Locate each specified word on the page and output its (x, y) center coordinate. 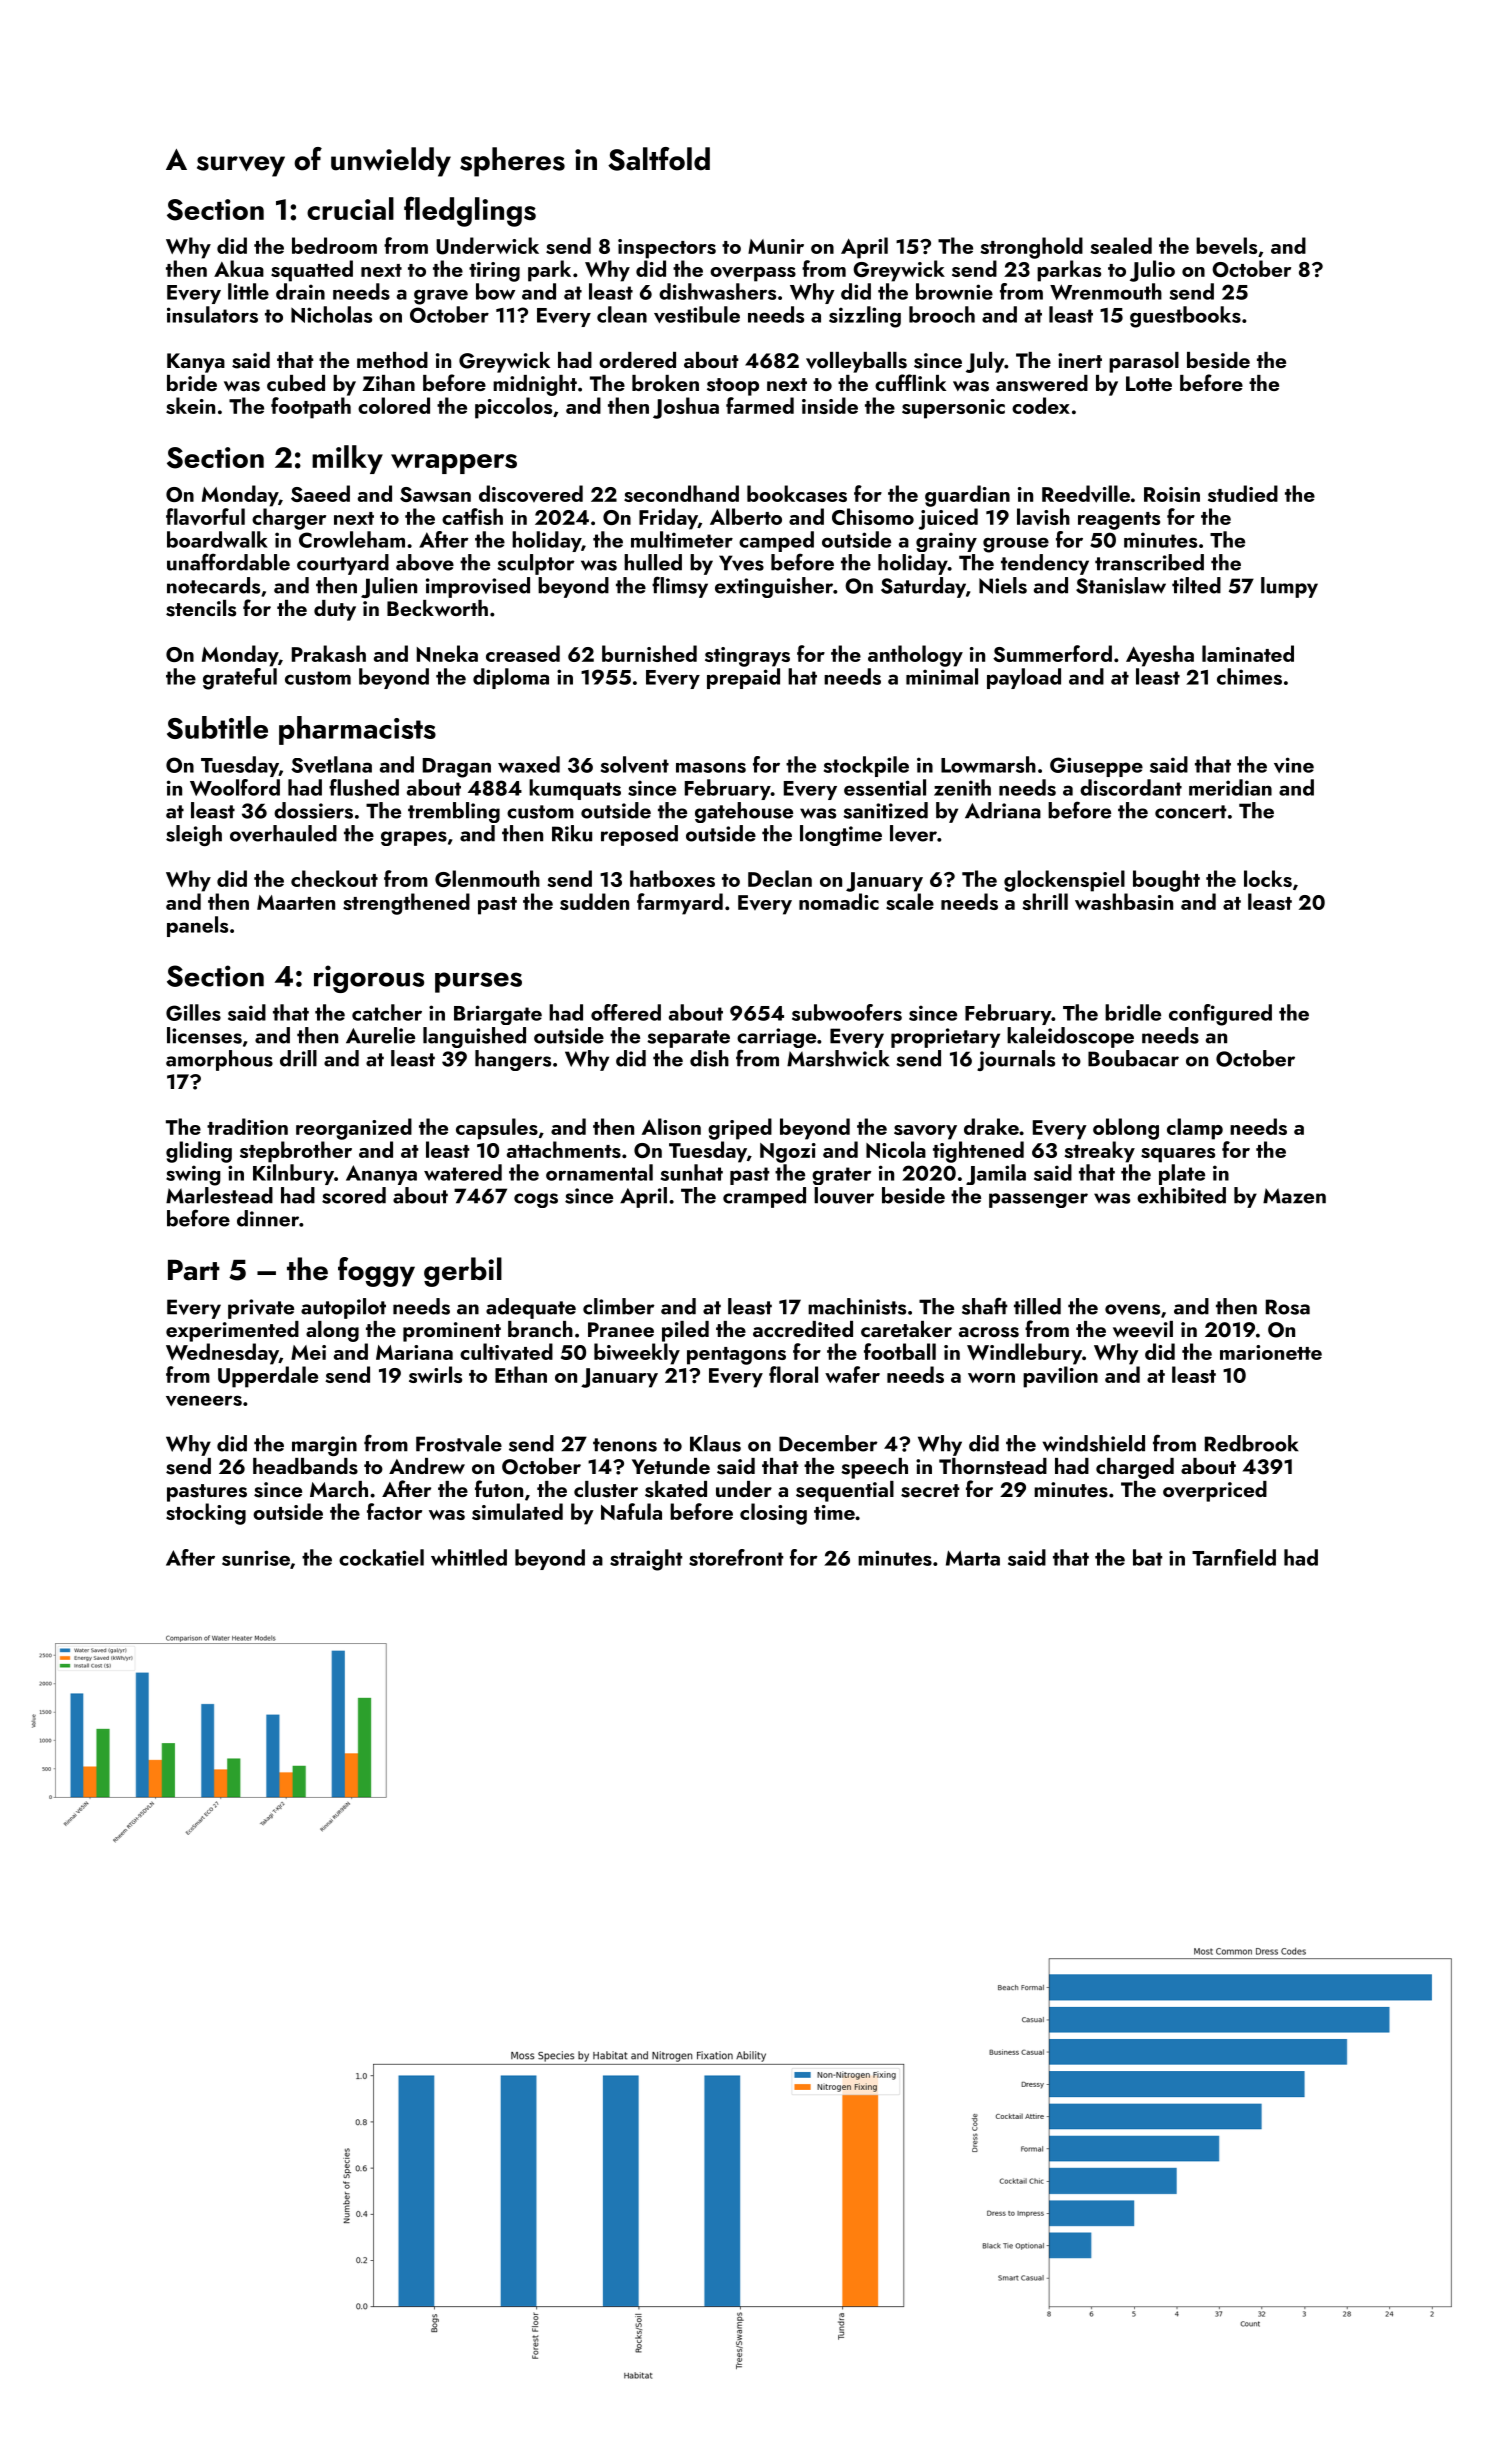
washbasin (1124, 901)
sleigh (194, 835)
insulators (212, 314)
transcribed (1149, 562)
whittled (469, 1557)
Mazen (1294, 1196)
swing (193, 1175)
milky (347, 459)
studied (1243, 493)
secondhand (681, 493)
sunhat (692, 1172)
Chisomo (873, 516)
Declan (780, 878)
